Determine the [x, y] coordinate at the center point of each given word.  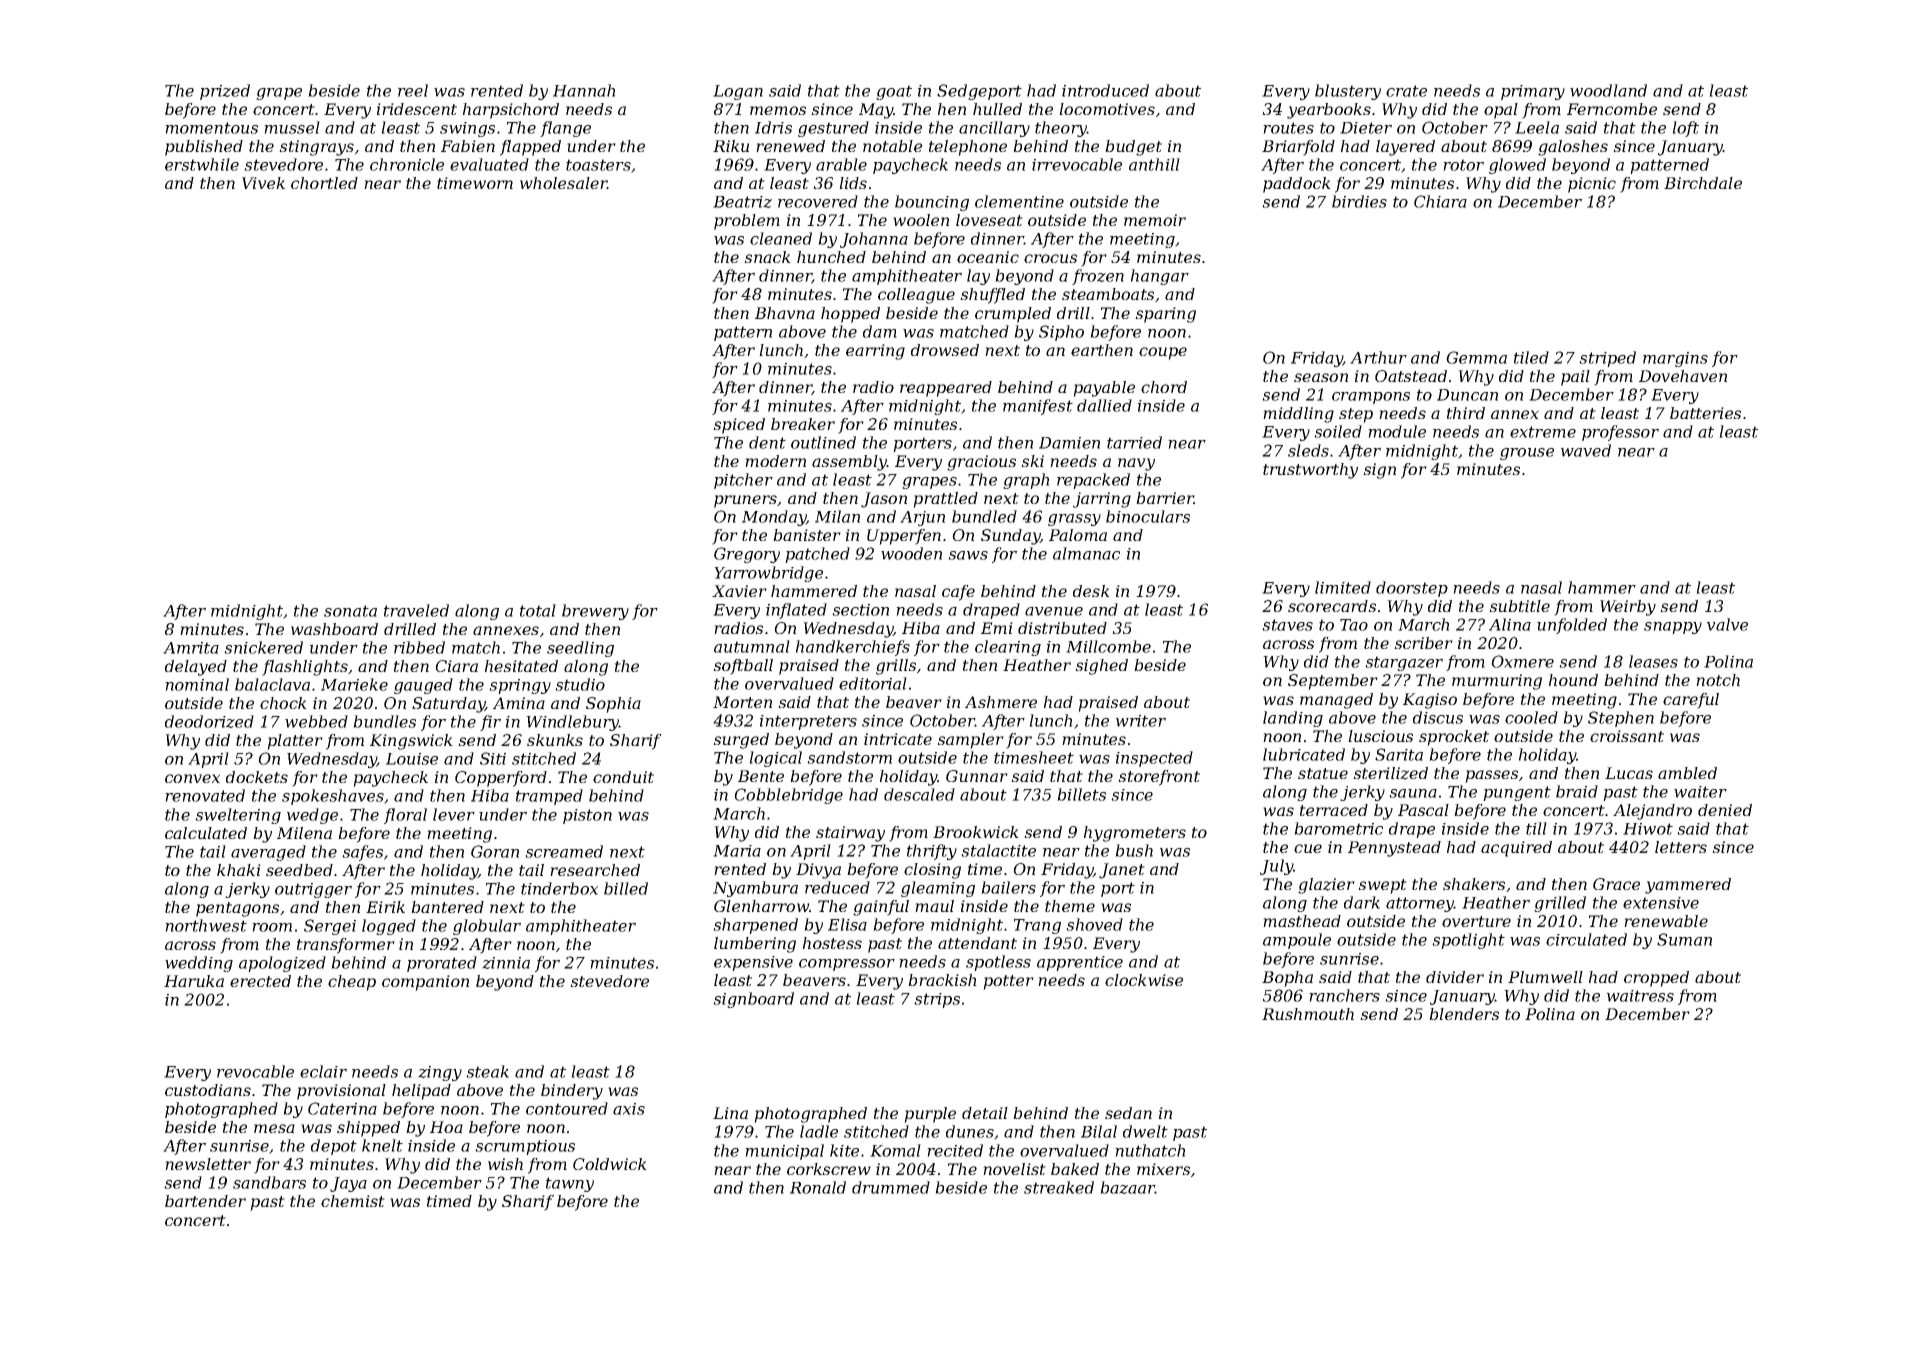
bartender [205, 1201]
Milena [304, 833]
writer [1141, 721]
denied [1725, 810]
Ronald [818, 1187]
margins [1675, 359]
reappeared [946, 389]
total [538, 610]
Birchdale [1703, 183]
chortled [324, 183]
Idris [773, 127]
